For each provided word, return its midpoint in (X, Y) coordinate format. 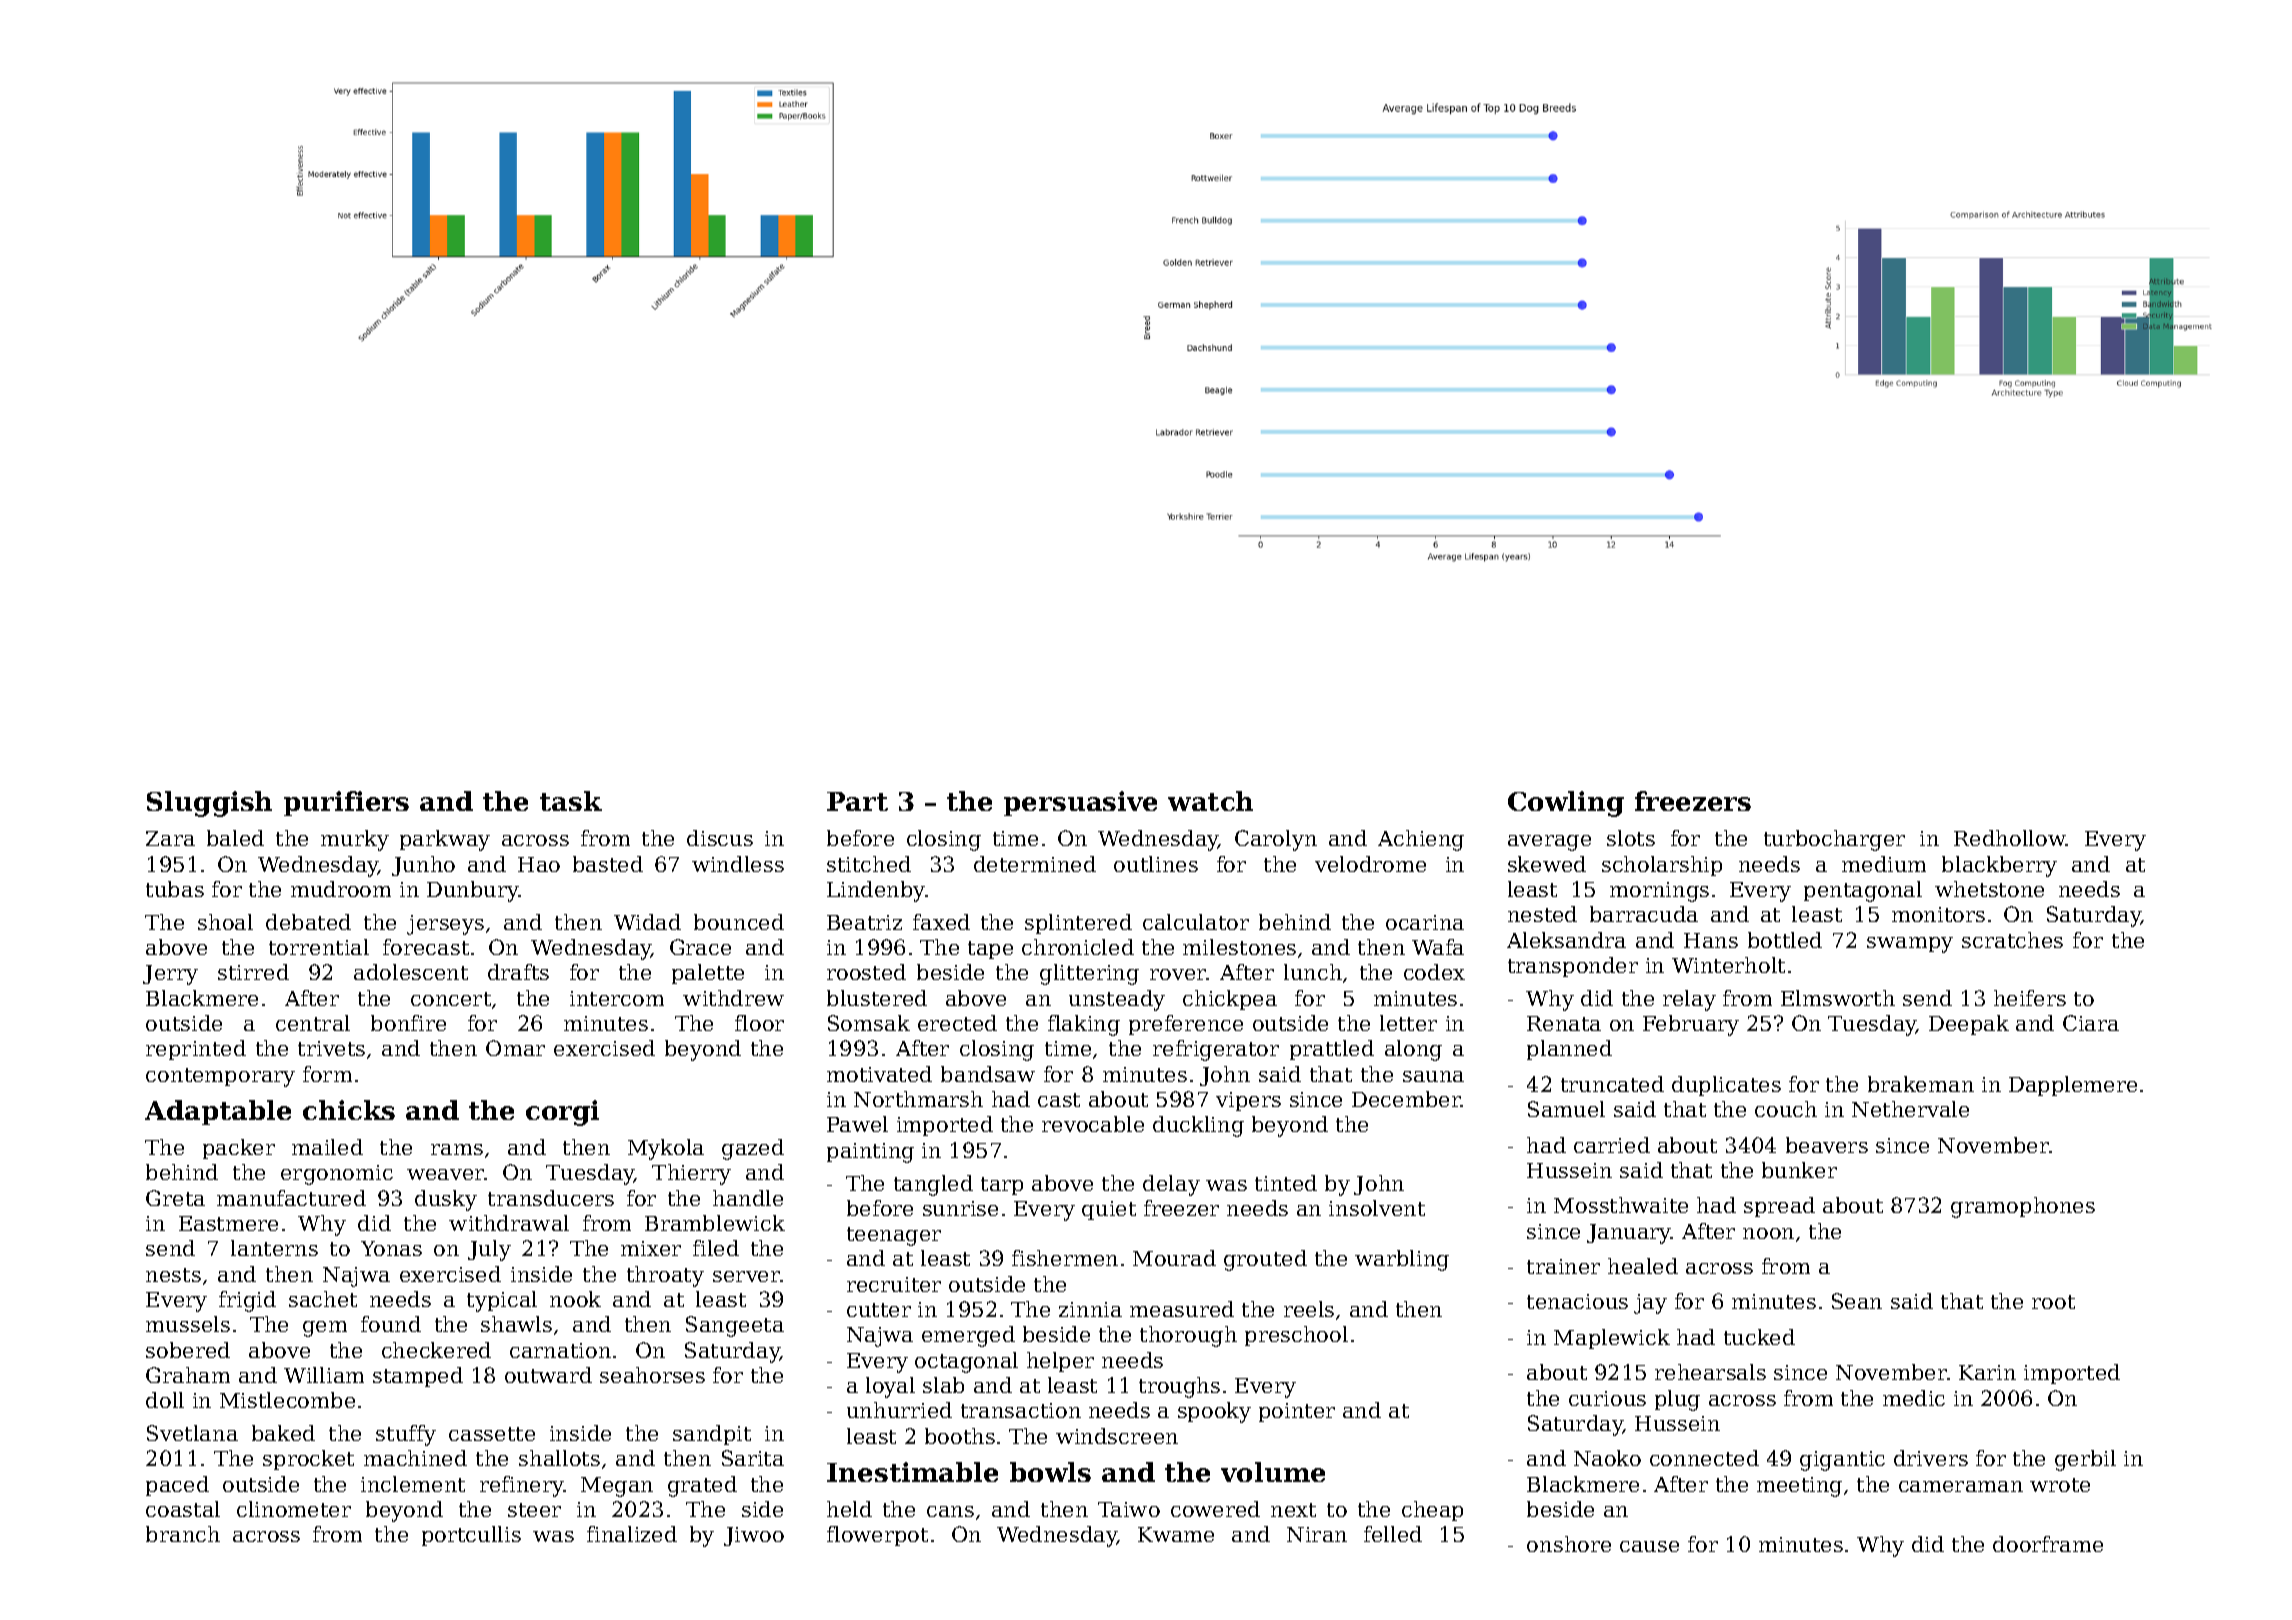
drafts (518, 972)
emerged (968, 1336)
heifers (2030, 998)
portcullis (471, 1536)
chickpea (1230, 1000)
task (571, 801)
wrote (2060, 1485)
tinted (1286, 1183)
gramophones (2023, 1207)
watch (1210, 801)
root (2053, 1302)
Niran (1317, 1534)
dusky (446, 1200)
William (324, 1375)
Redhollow (2010, 838)
